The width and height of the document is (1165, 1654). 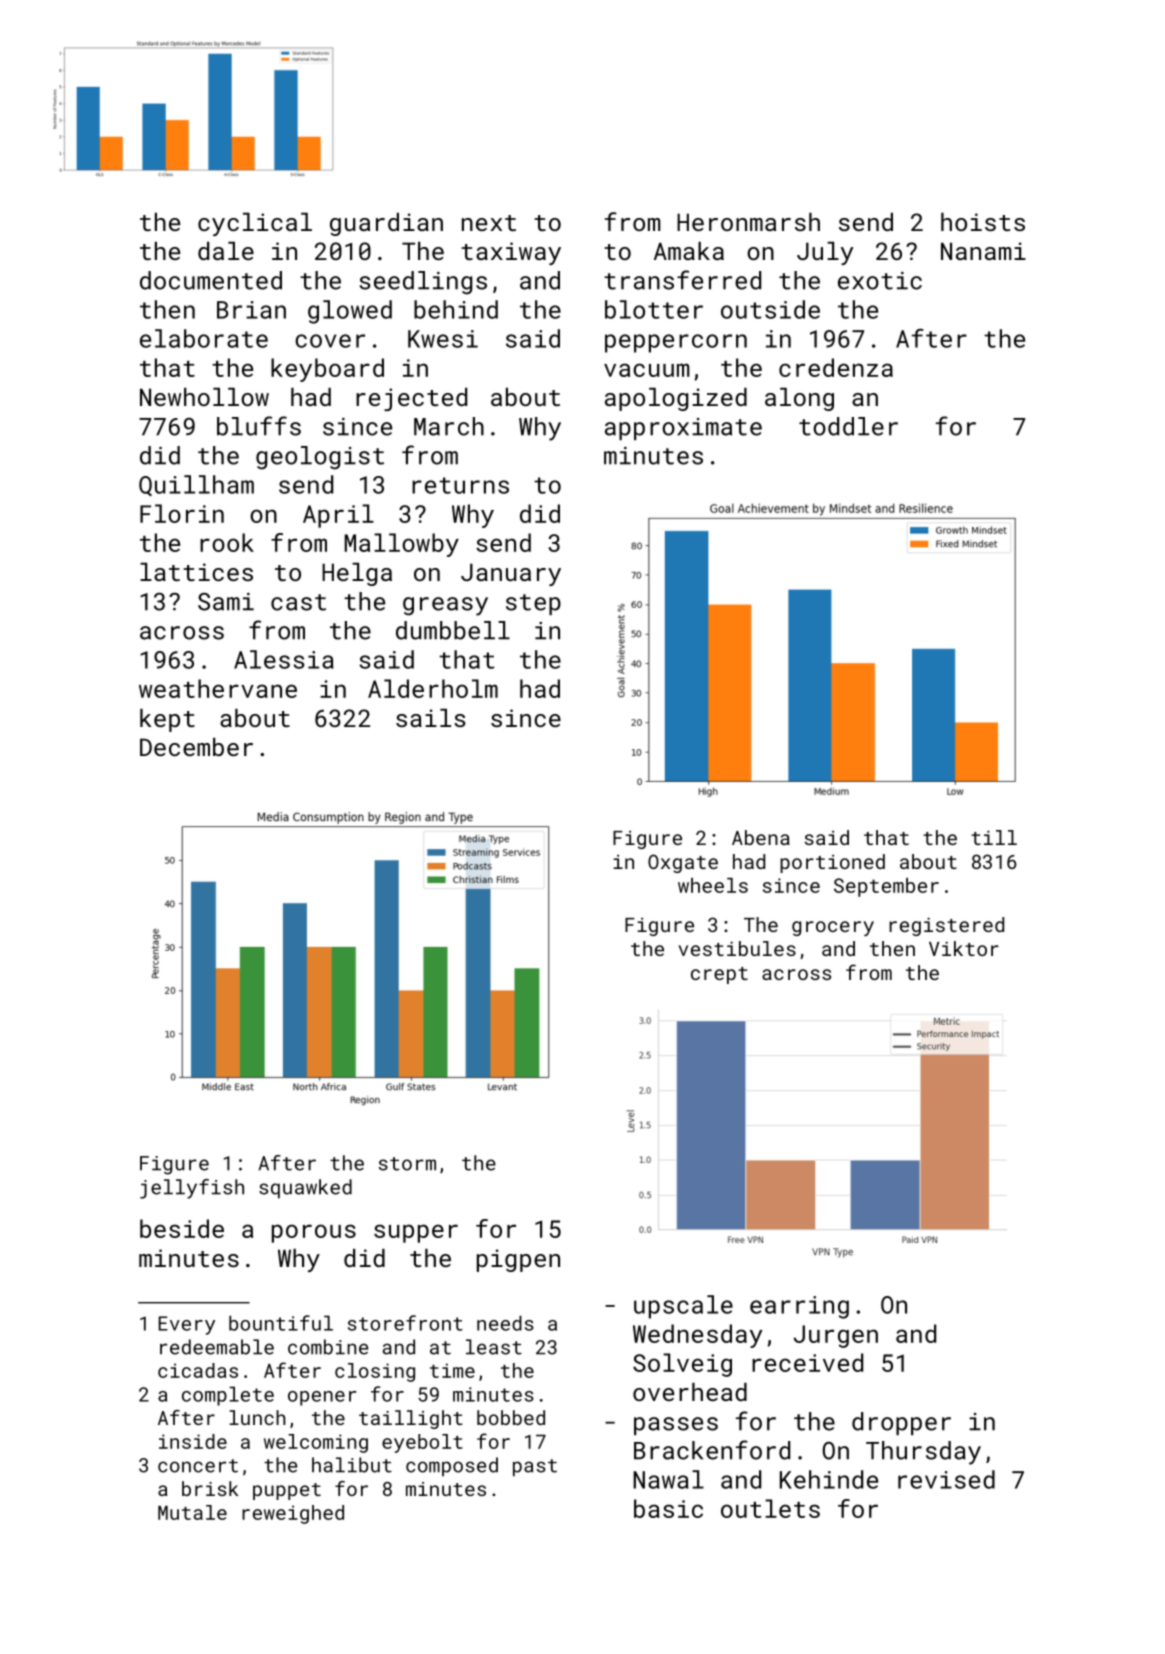 What do you see at coordinates (182, 1228) in the document?
I see `beside` at bounding box center [182, 1228].
